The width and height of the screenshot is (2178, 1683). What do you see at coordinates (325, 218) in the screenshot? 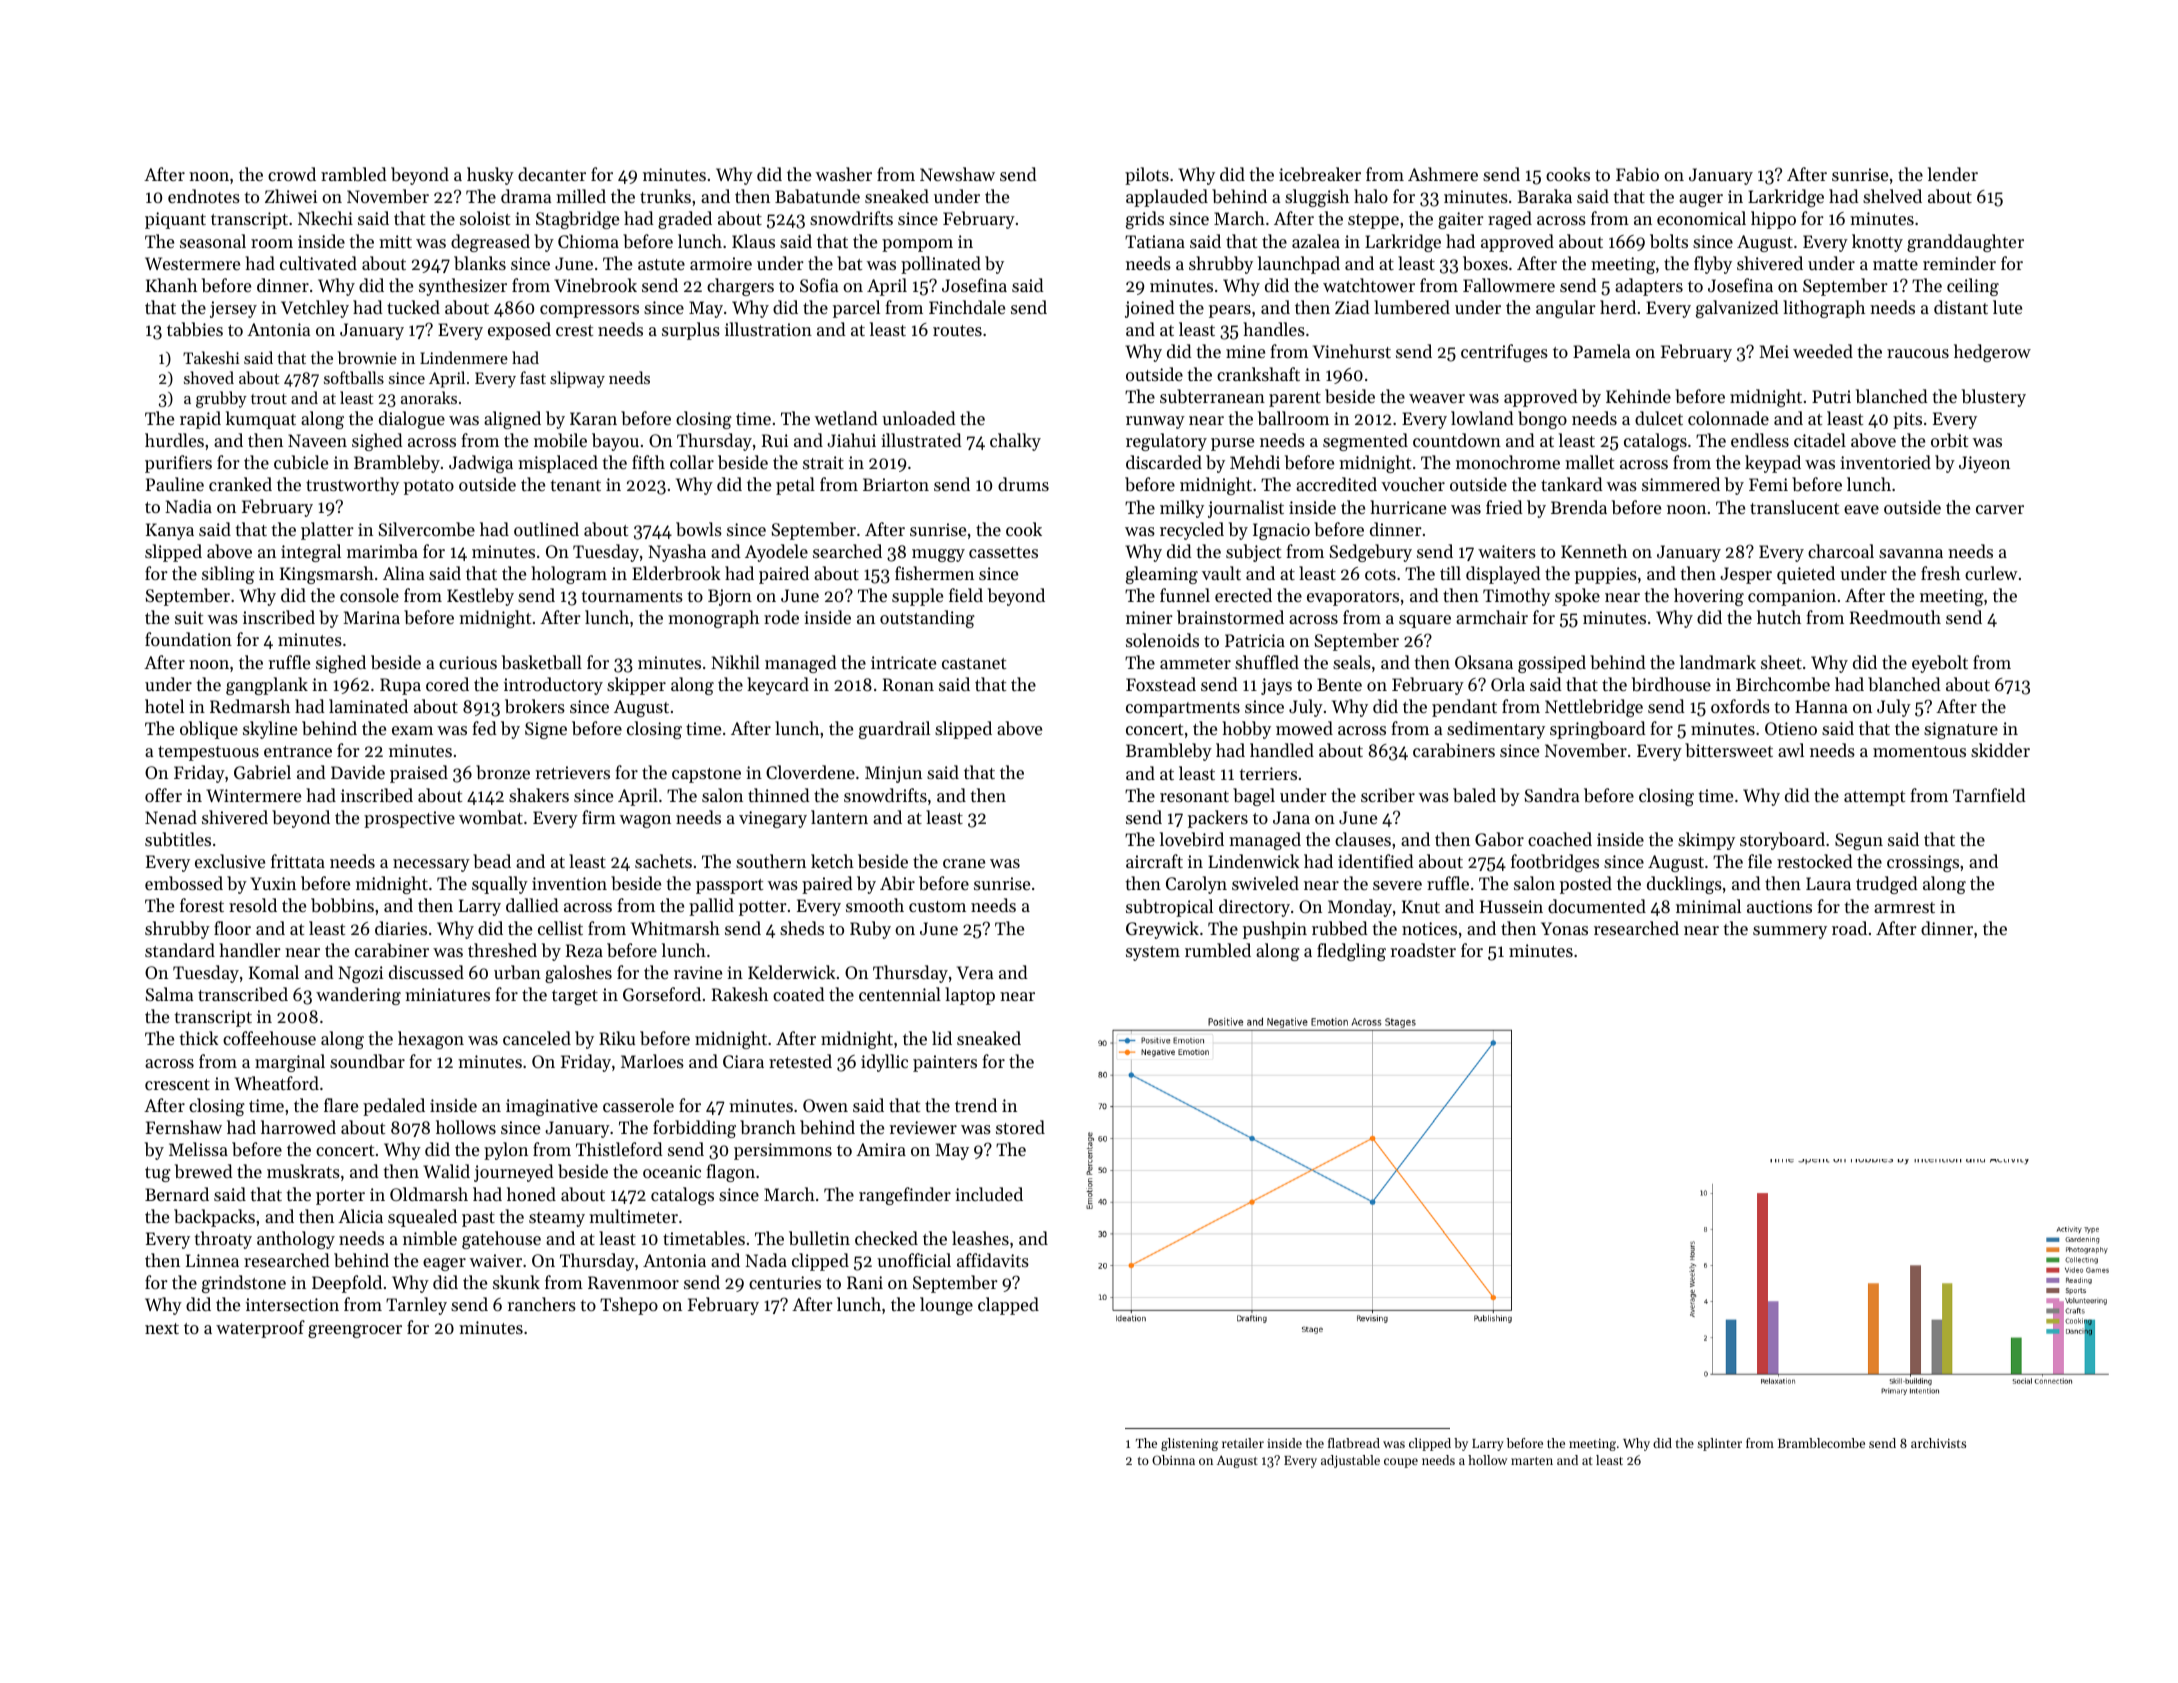
I see `Nkechi` at bounding box center [325, 218].
